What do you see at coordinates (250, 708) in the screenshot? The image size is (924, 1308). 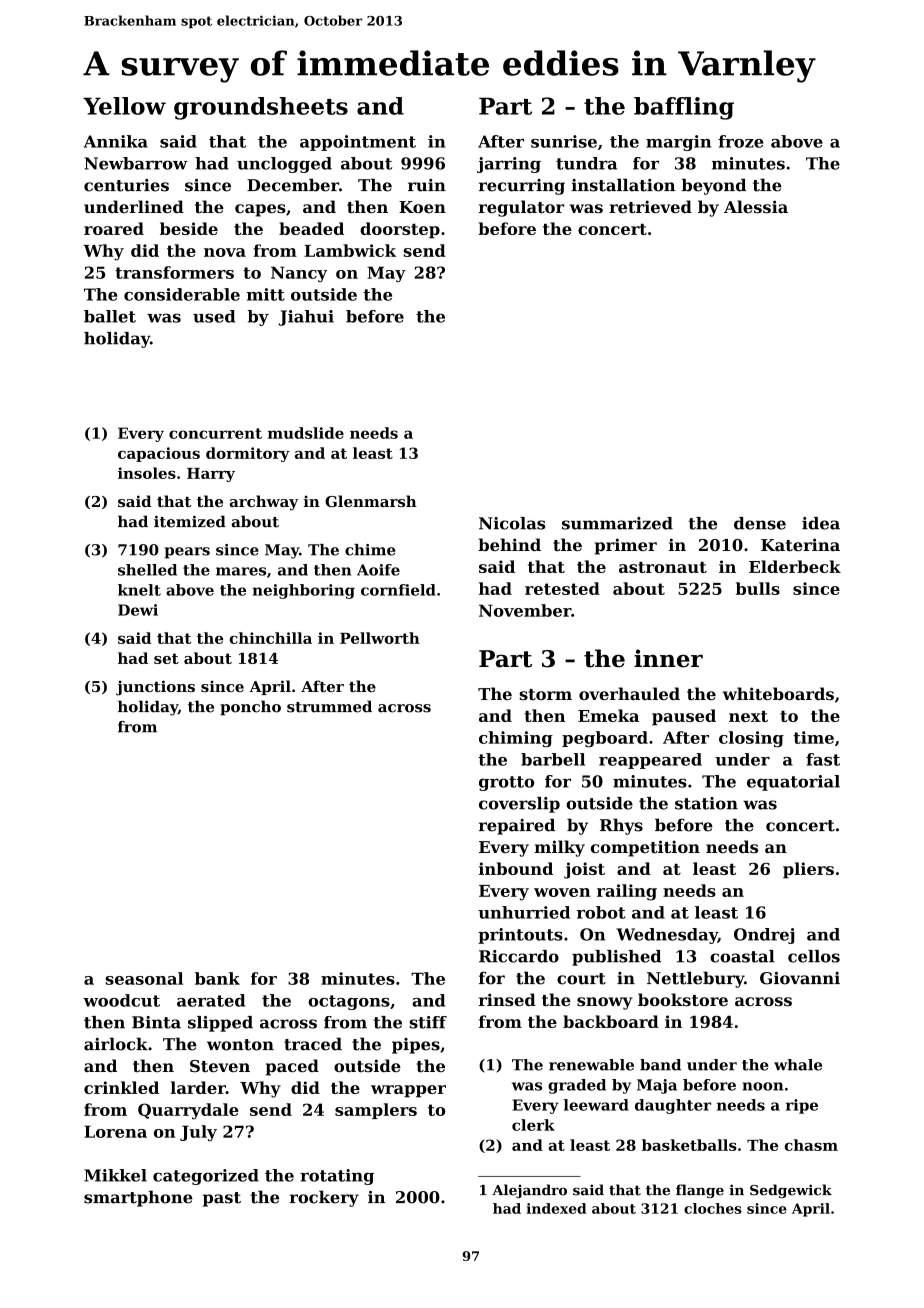 I see `poncho` at bounding box center [250, 708].
